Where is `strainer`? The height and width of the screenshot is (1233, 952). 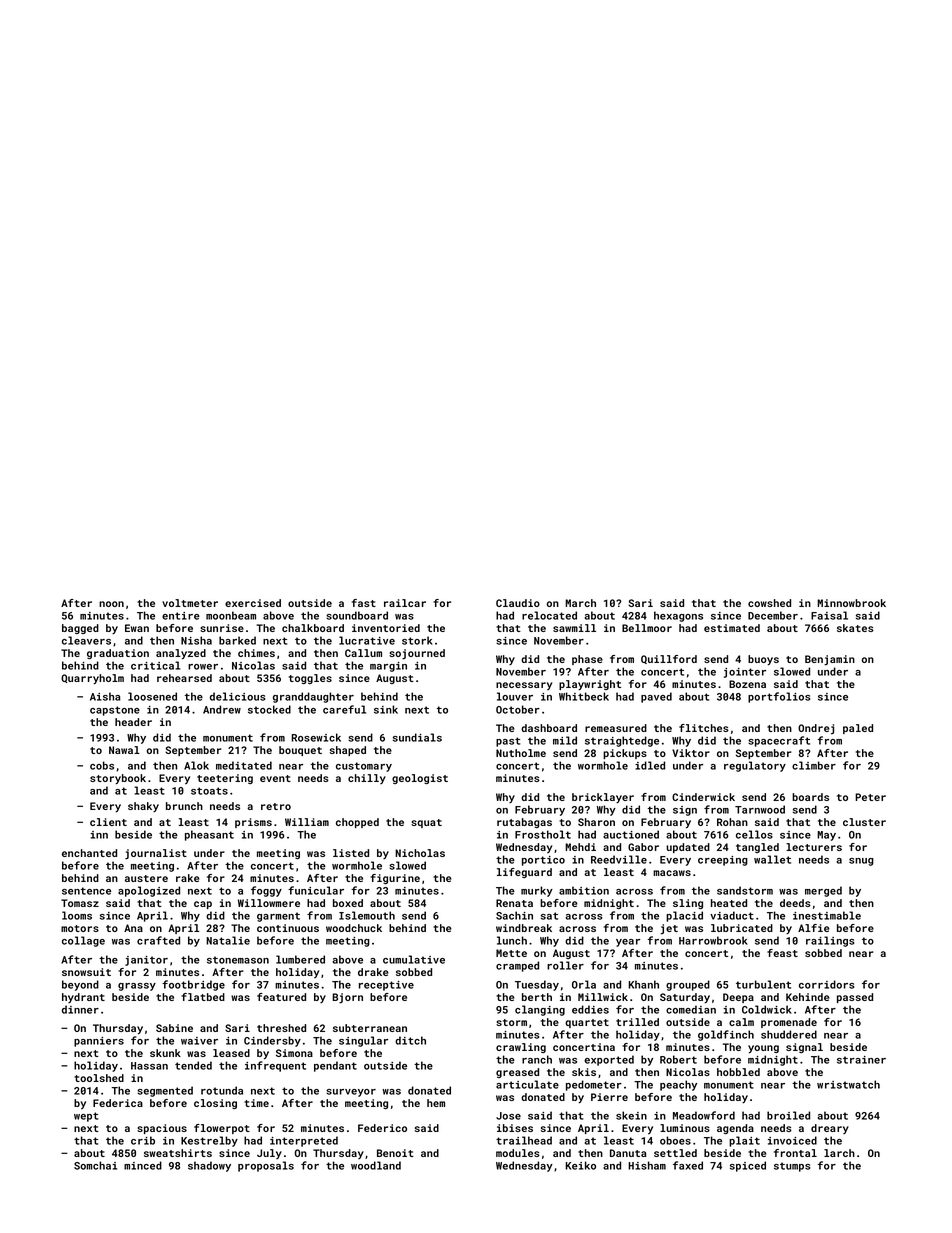 strainer is located at coordinates (861, 1060).
